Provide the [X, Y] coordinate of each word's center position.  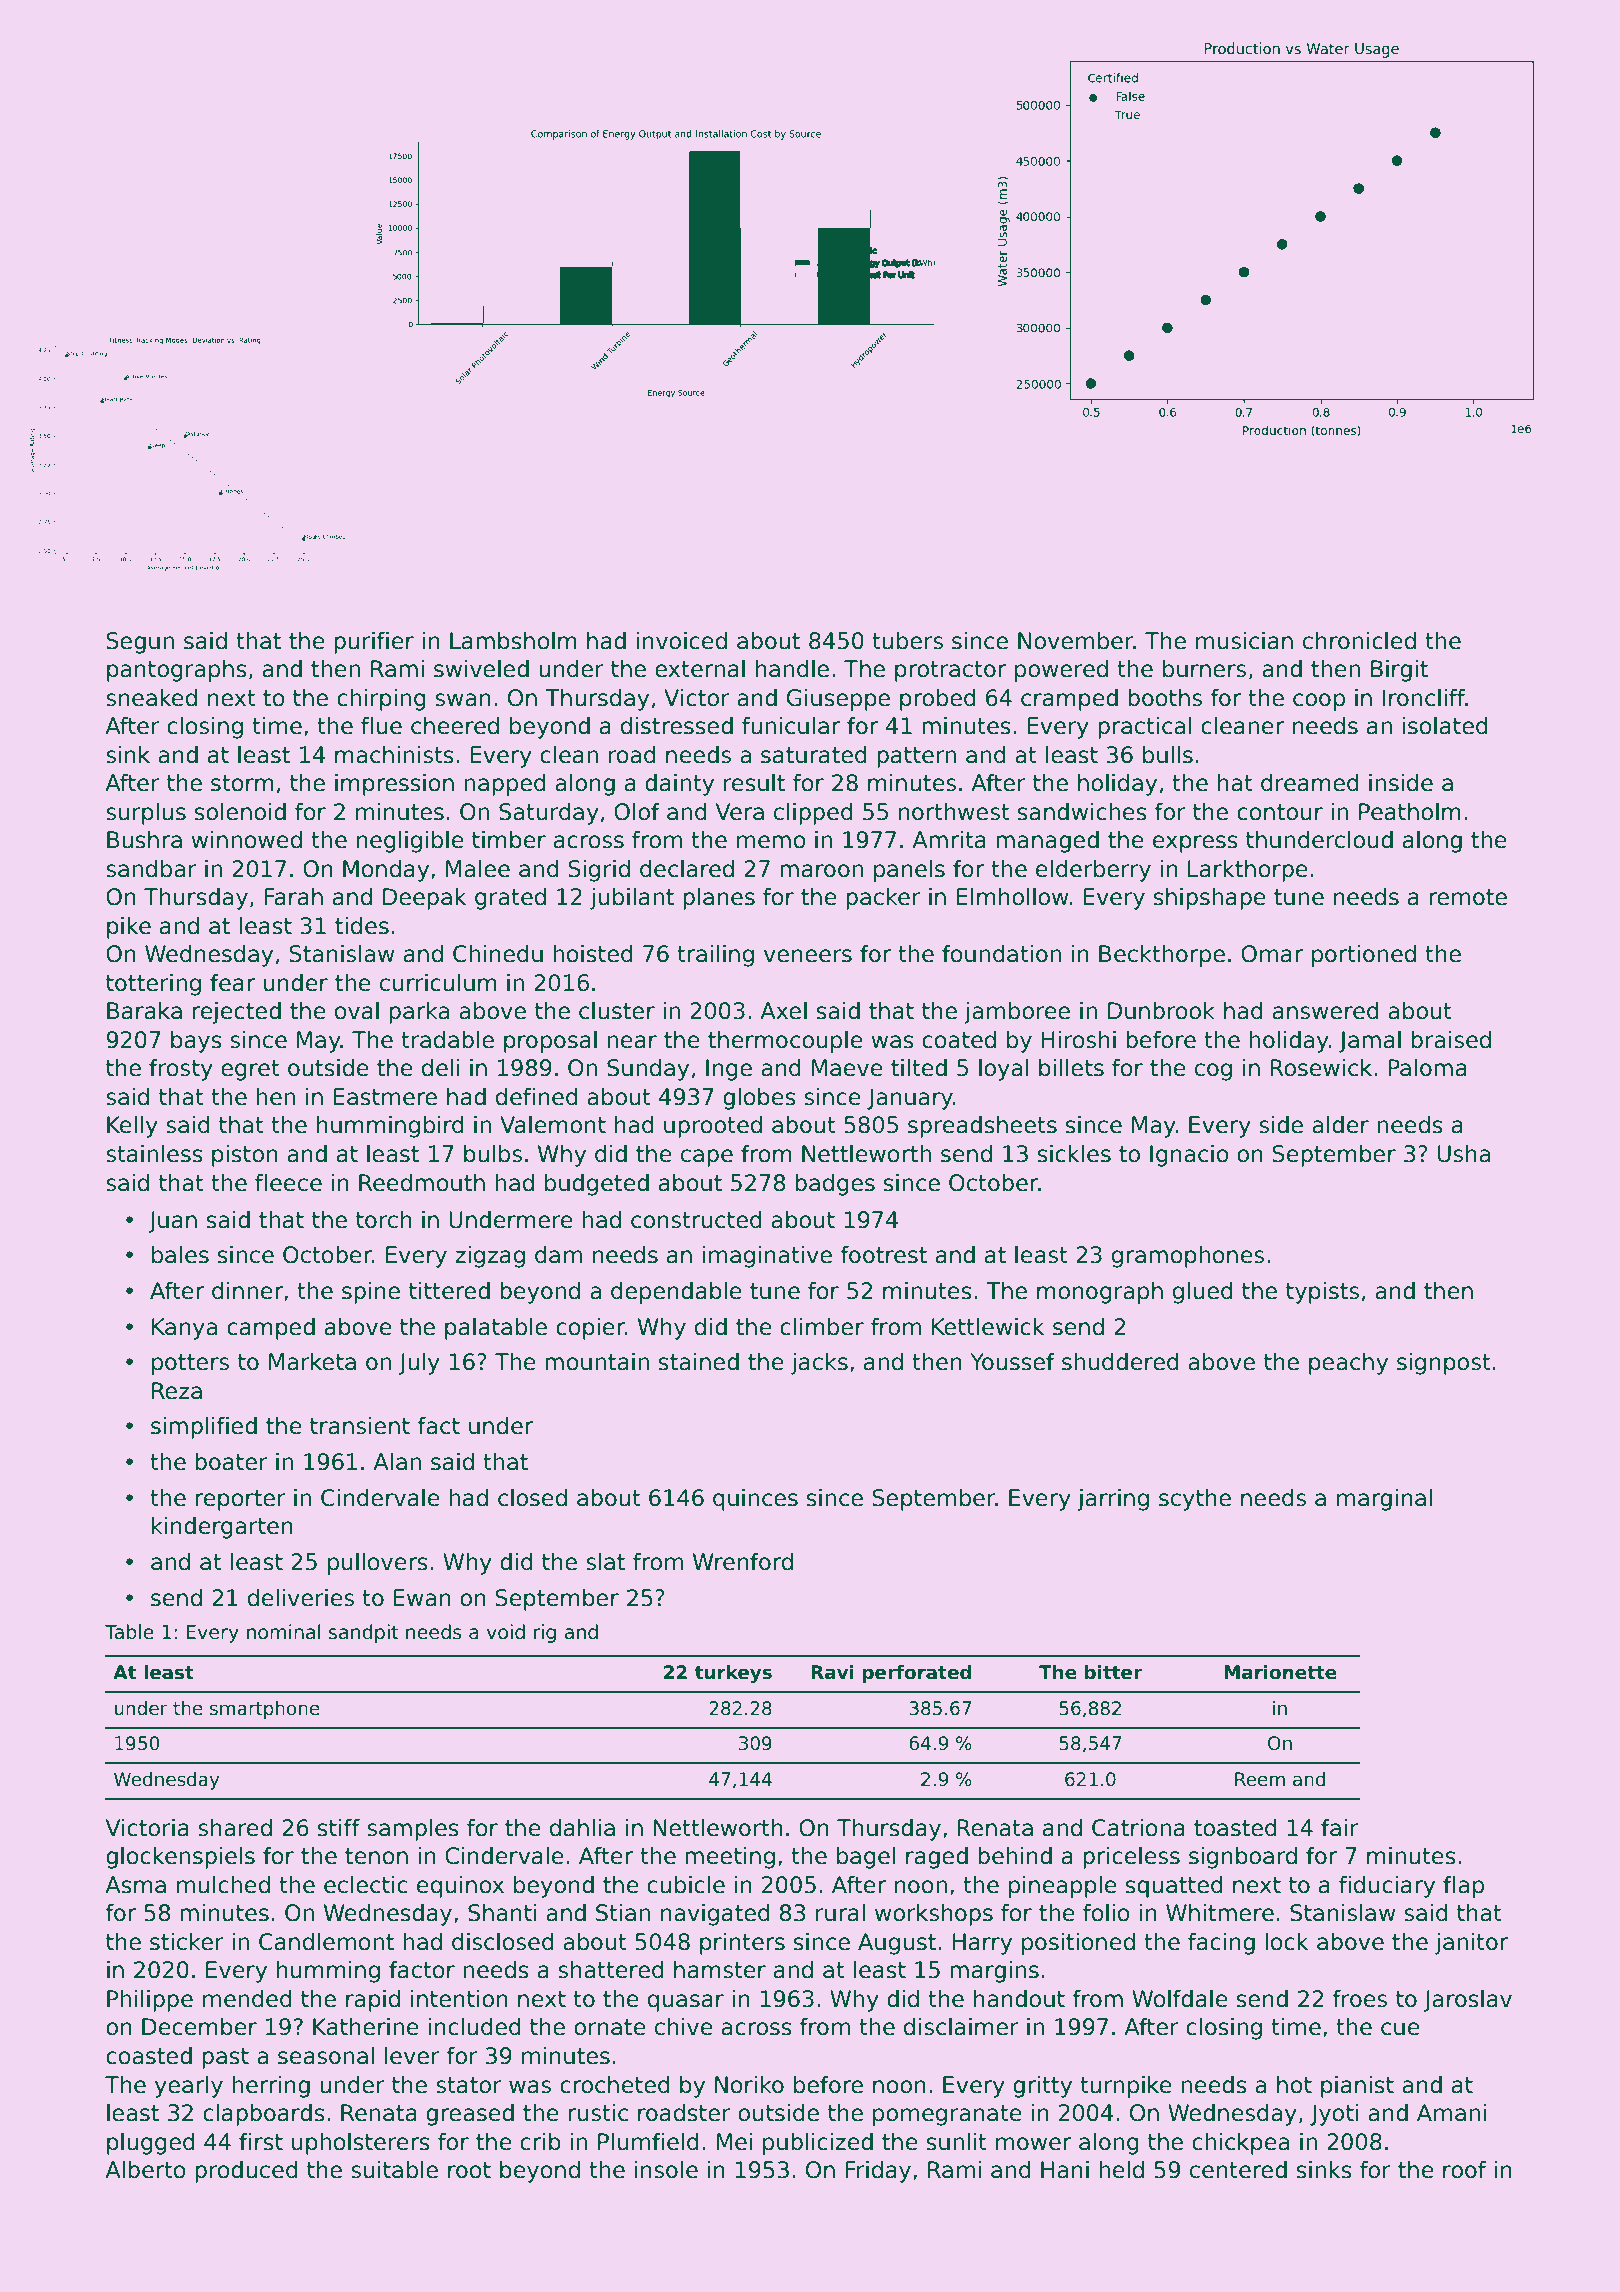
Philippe [150, 2001]
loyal [1003, 1070]
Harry [982, 1944]
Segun [140, 643]
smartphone [265, 1710]
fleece [288, 1183]
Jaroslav [1467, 2001]
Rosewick [1321, 1068]
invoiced [681, 641]
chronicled [1359, 641]
